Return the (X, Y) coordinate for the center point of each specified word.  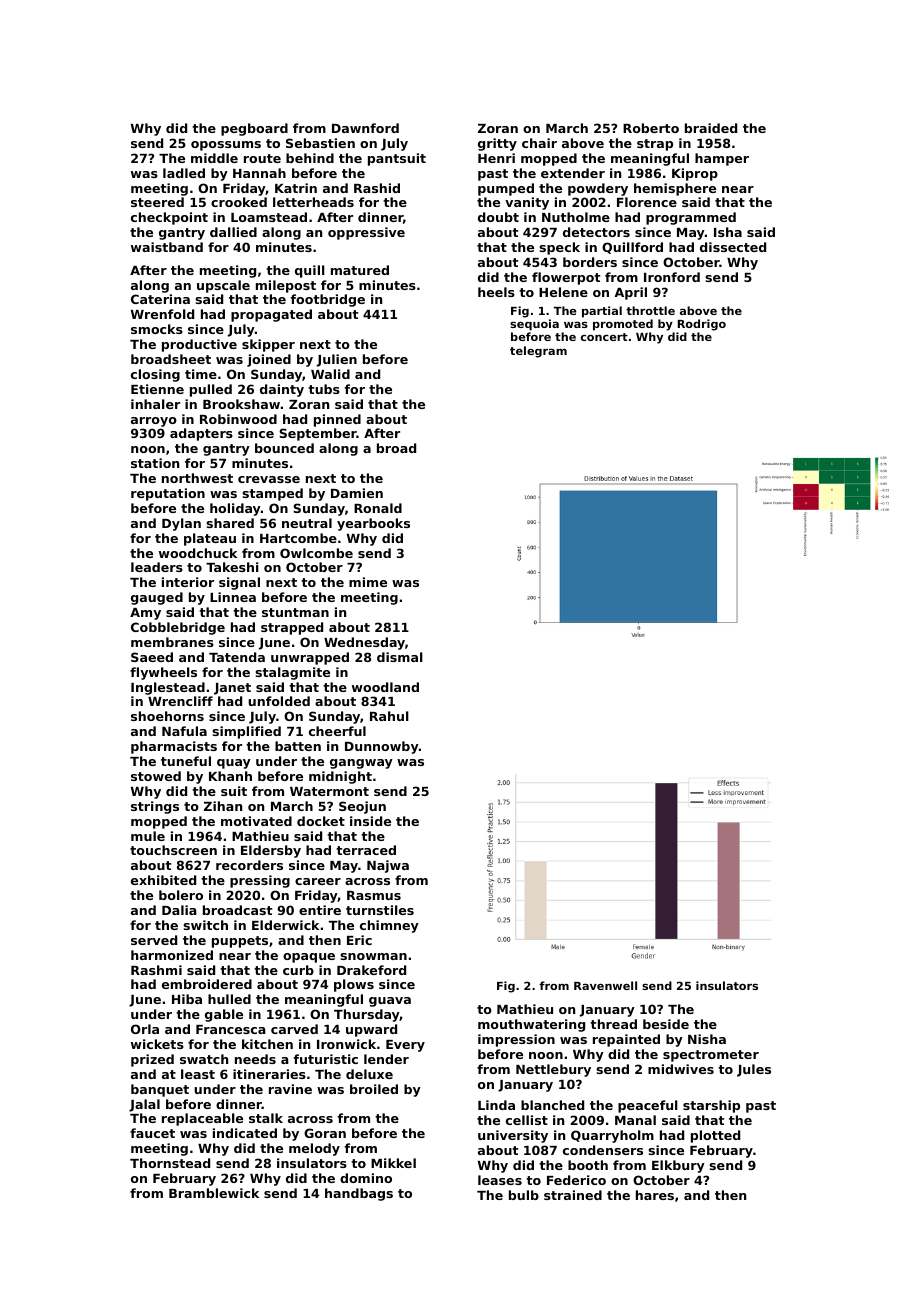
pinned (337, 420)
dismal (400, 657)
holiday (235, 509)
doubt (498, 217)
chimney (389, 926)
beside (666, 1024)
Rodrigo (702, 325)
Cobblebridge (178, 628)
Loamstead (269, 217)
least (198, 1074)
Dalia (179, 910)
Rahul (389, 716)
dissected (733, 247)
